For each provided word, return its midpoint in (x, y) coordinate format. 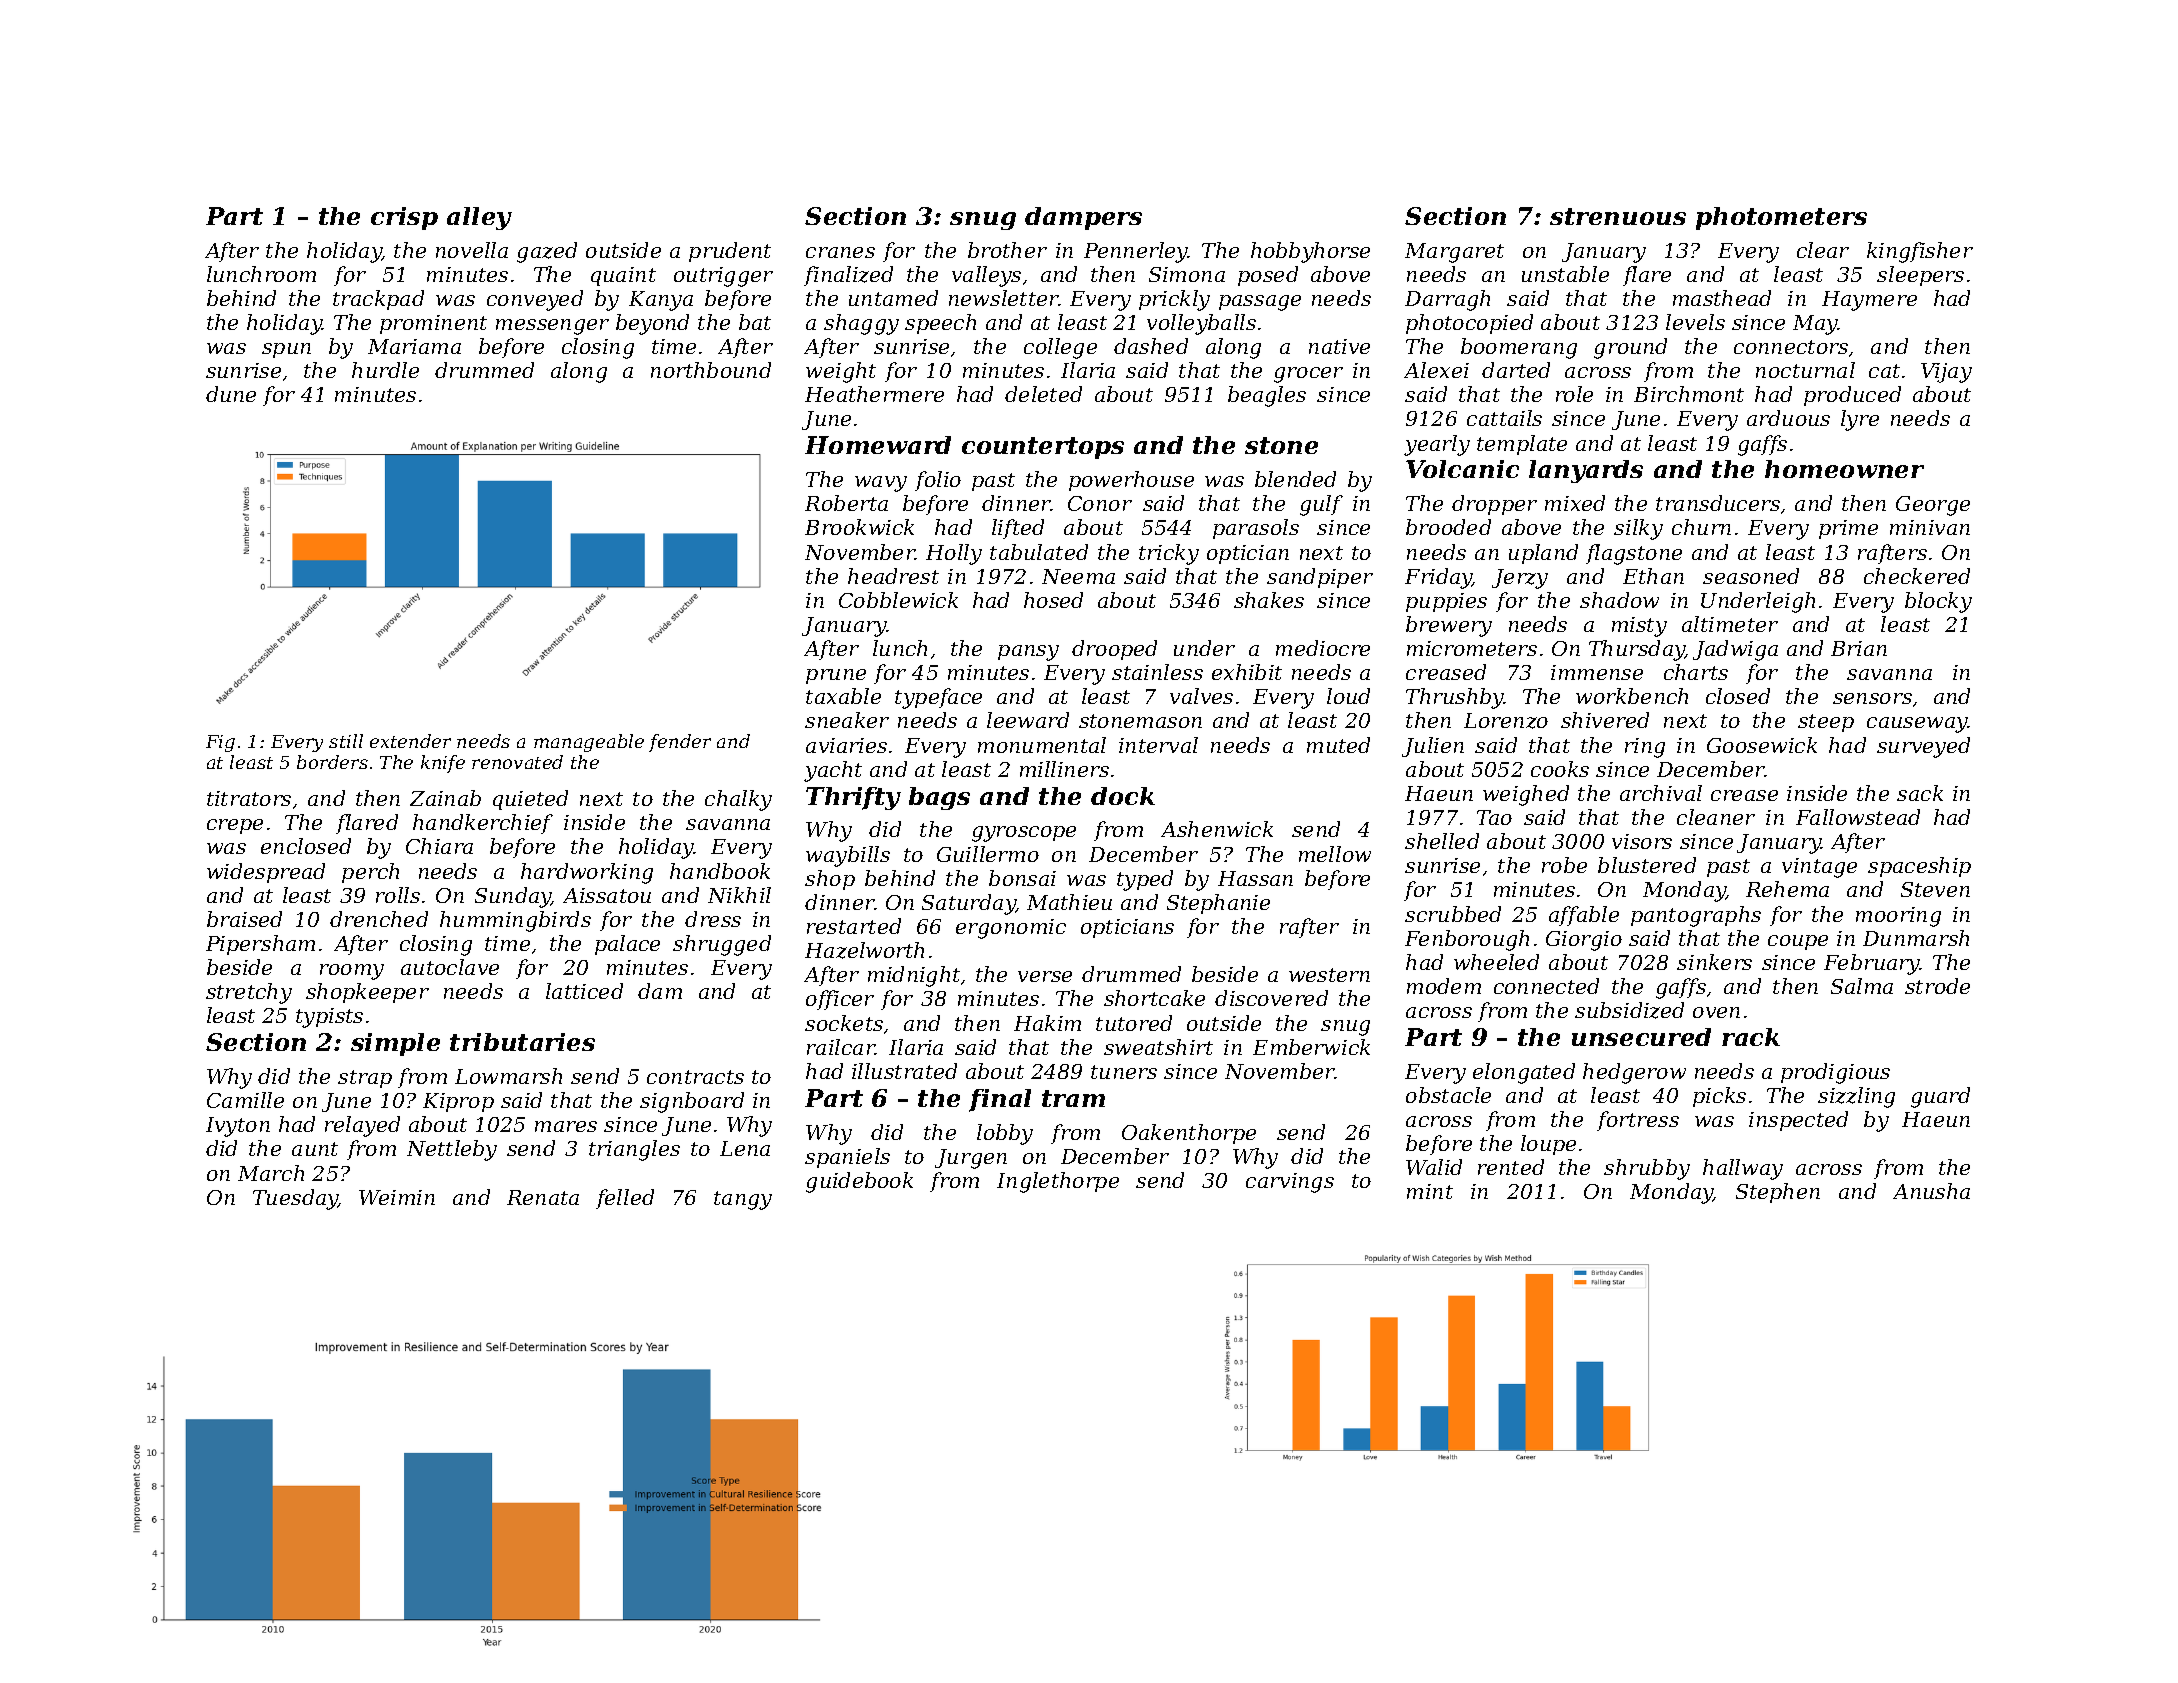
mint (1430, 1191)
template (1522, 445)
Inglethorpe (1058, 1182)
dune (231, 394)
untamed (893, 298)
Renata (543, 1197)
